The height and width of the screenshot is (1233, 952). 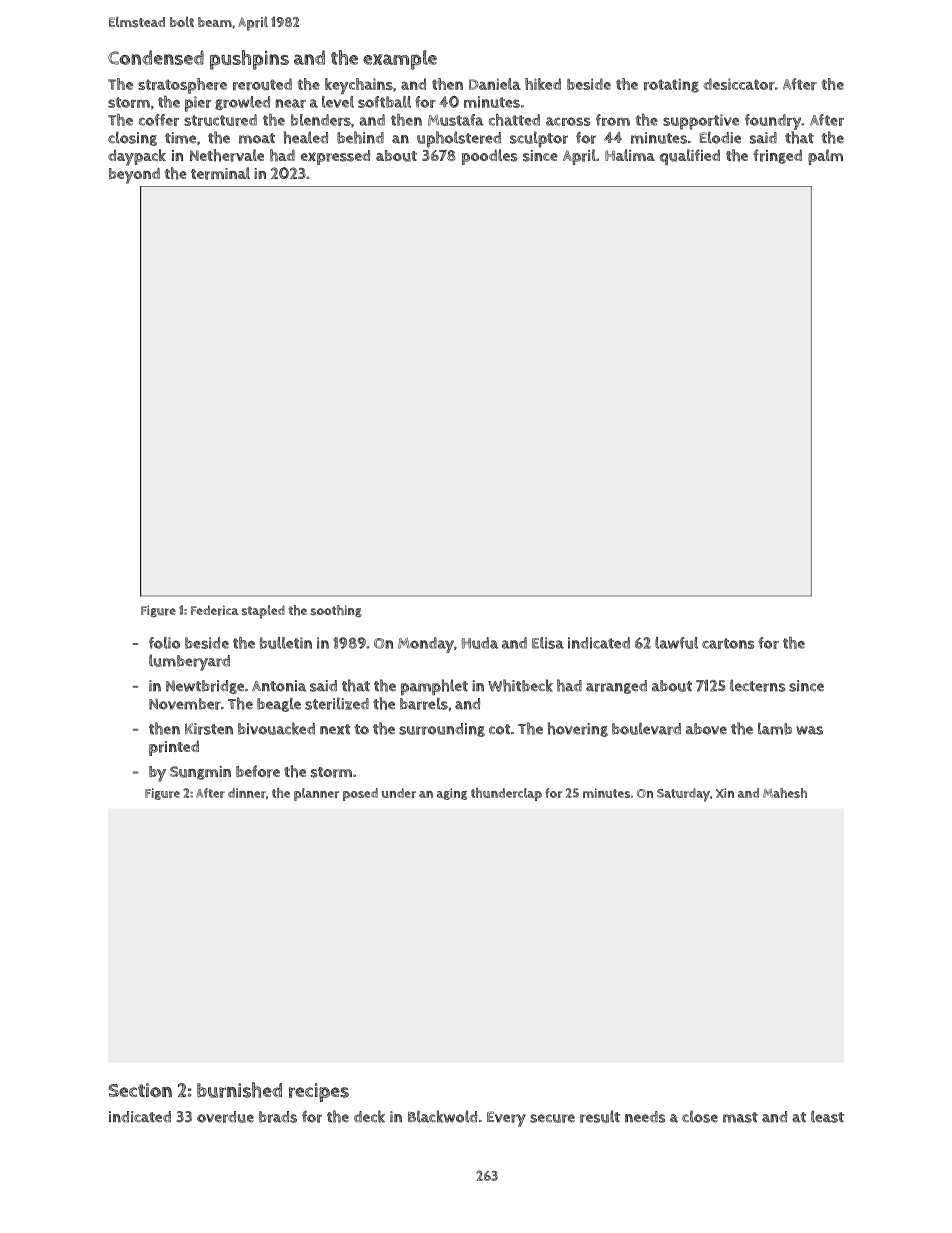 What do you see at coordinates (335, 157) in the screenshot?
I see `expressed` at bounding box center [335, 157].
